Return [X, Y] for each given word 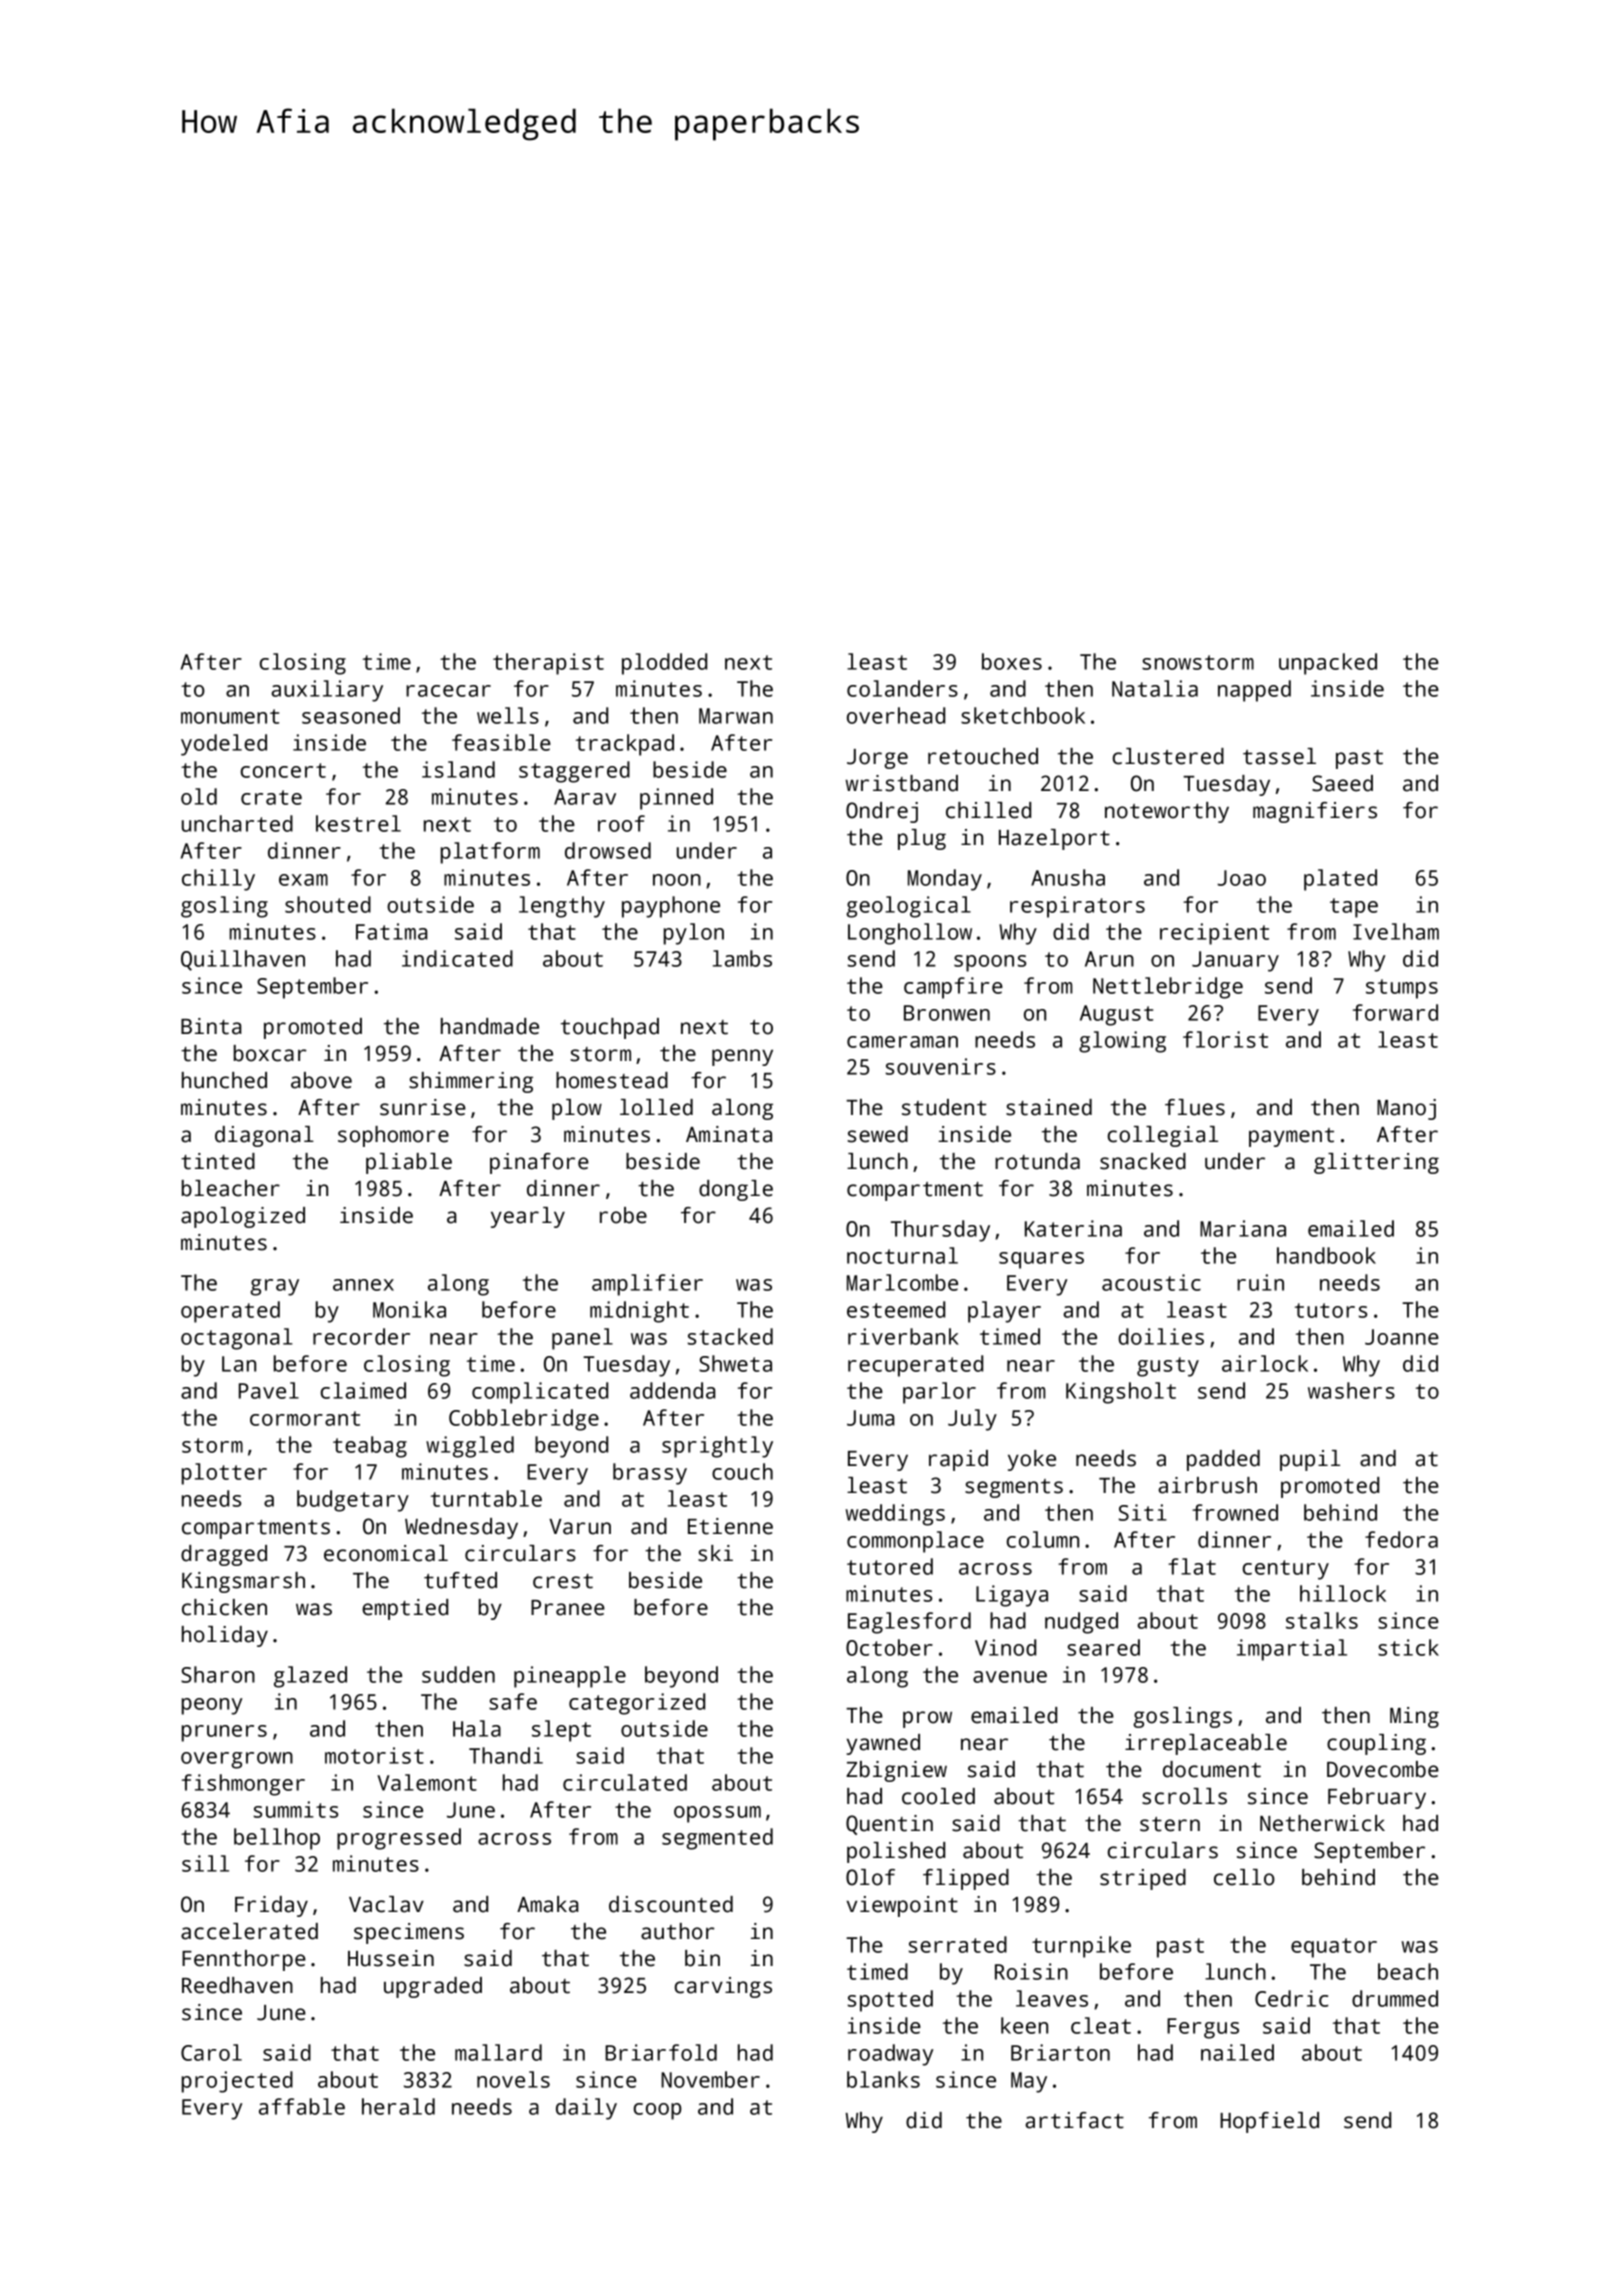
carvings [723, 1987]
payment [1291, 1137]
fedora [1401, 1539]
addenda [672, 1390]
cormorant [305, 1418]
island [458, 769]
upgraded [433, 1987]
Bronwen [947, 1013]
